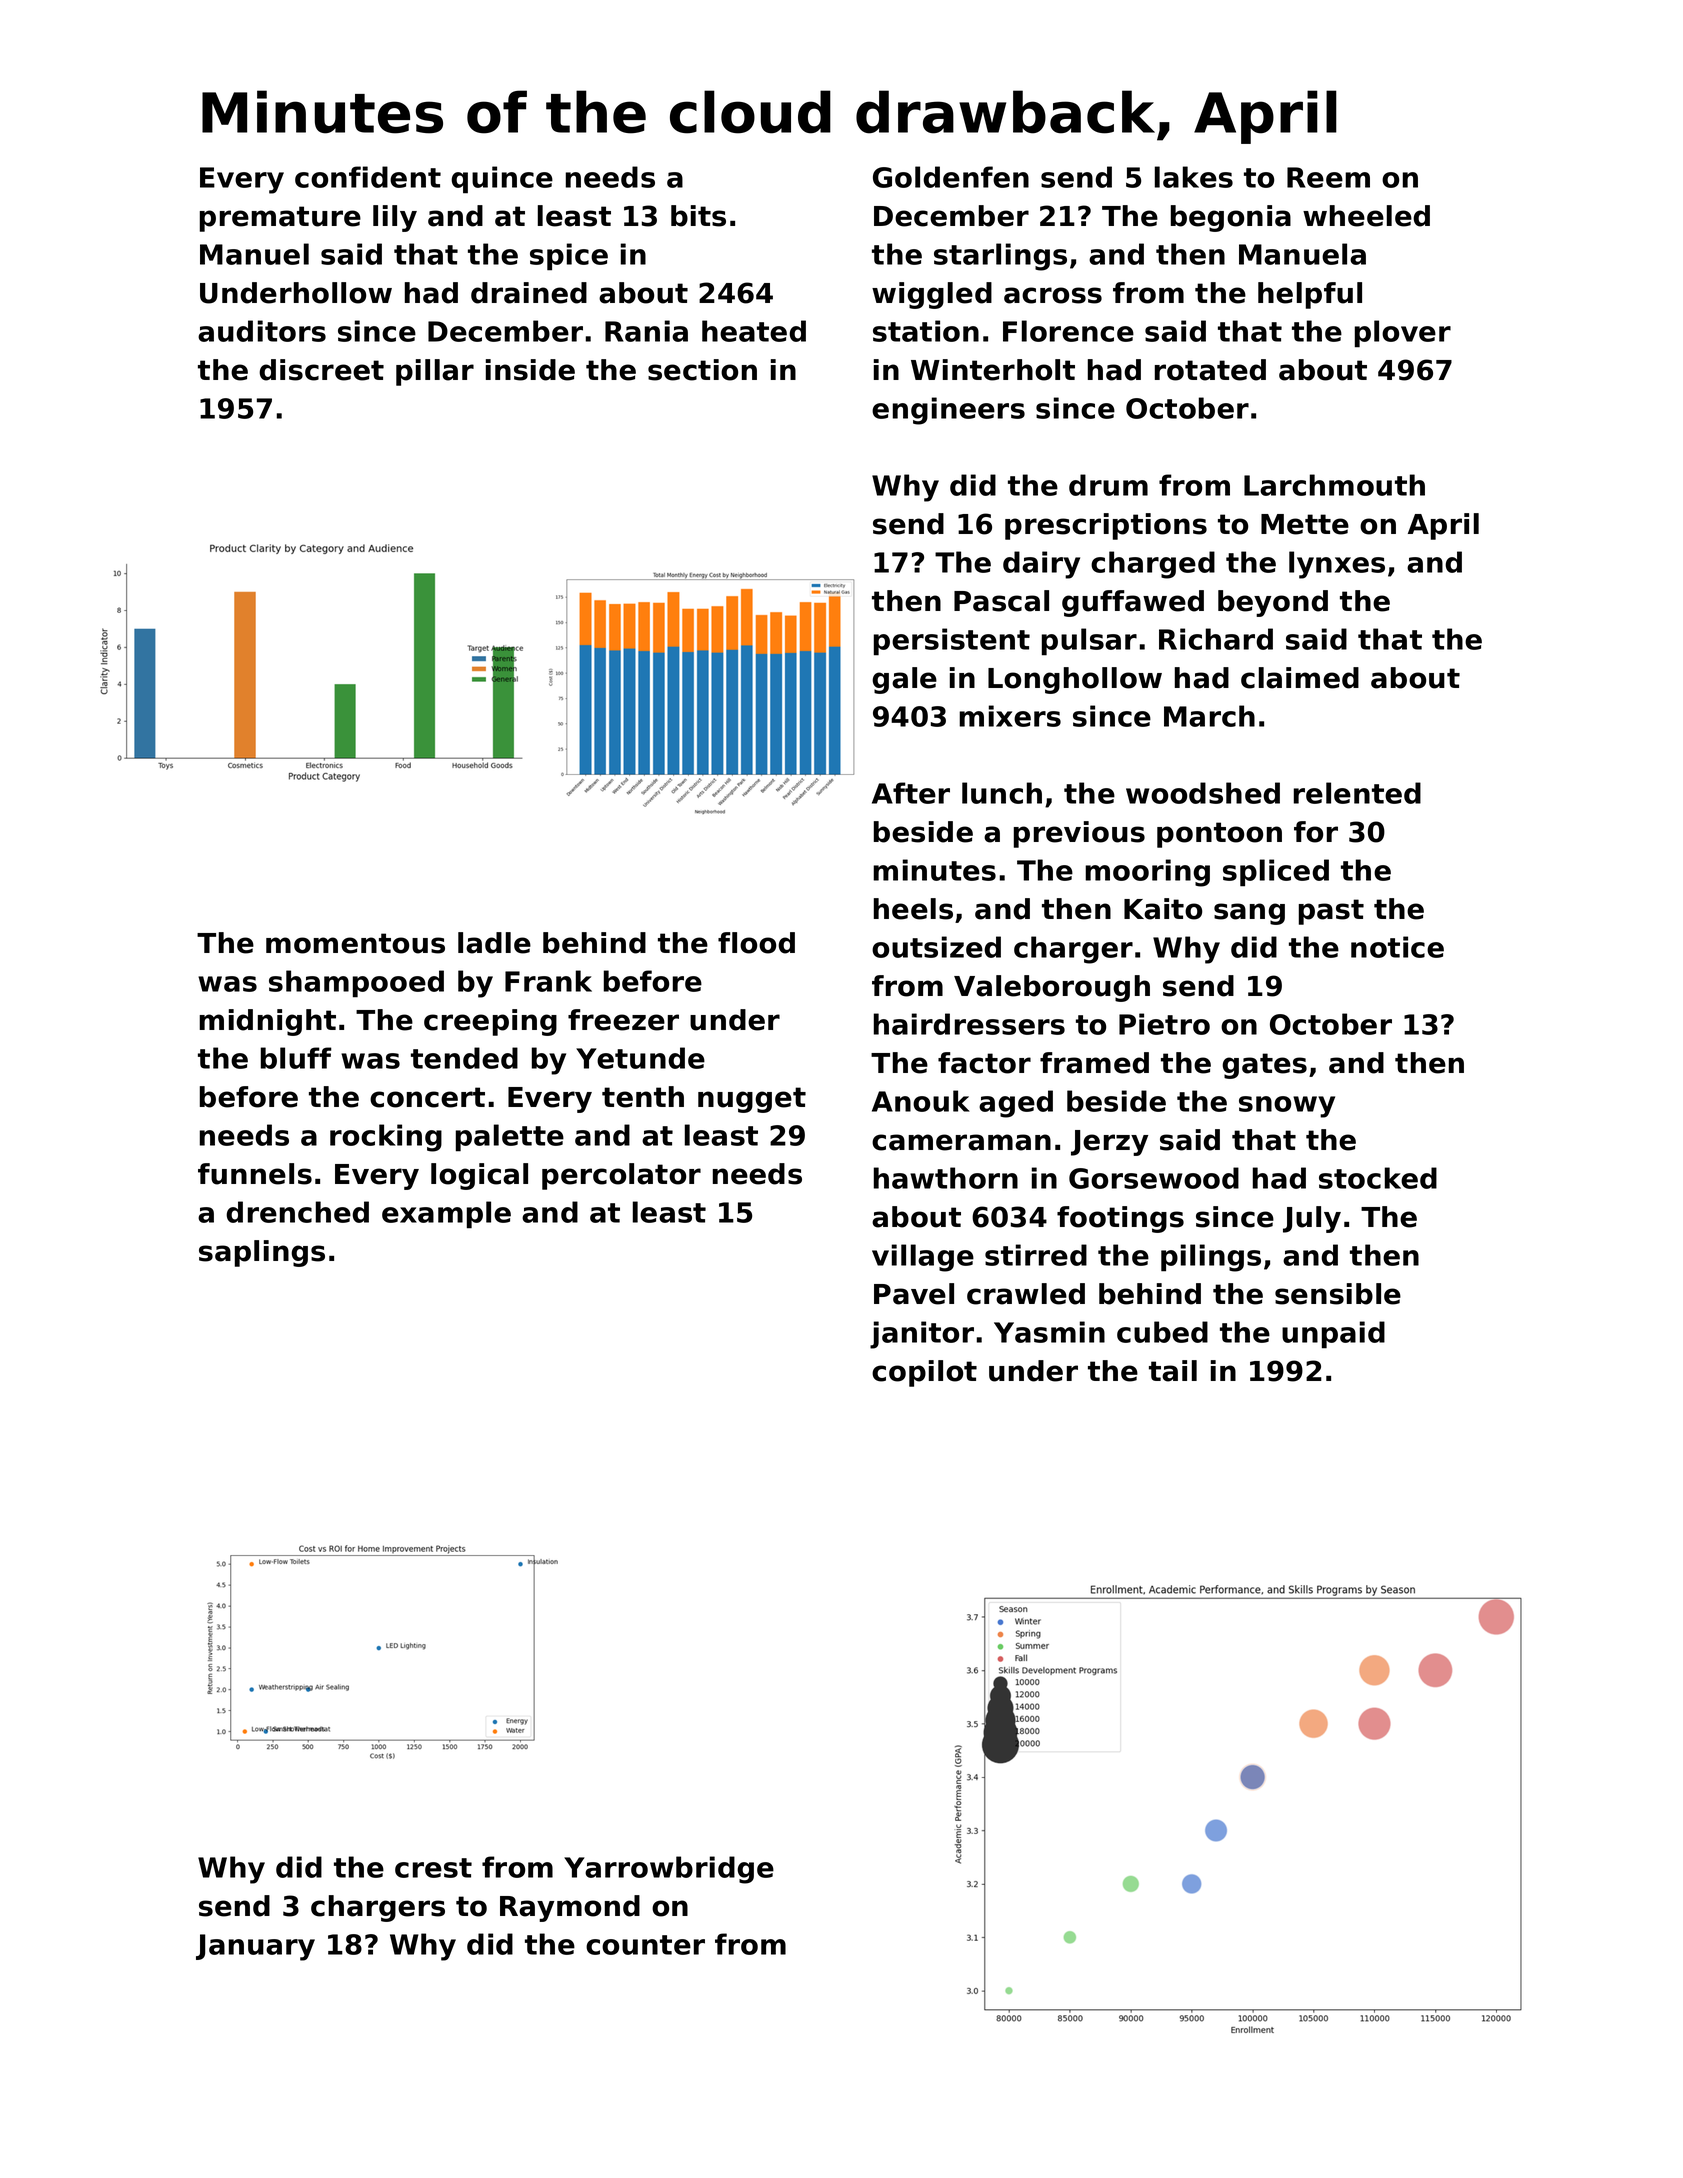 This image has width=1683, height=2178. What do you see at coordinates (756, 943) in the image?
I see `flood` at bounding box center [756, 943].
